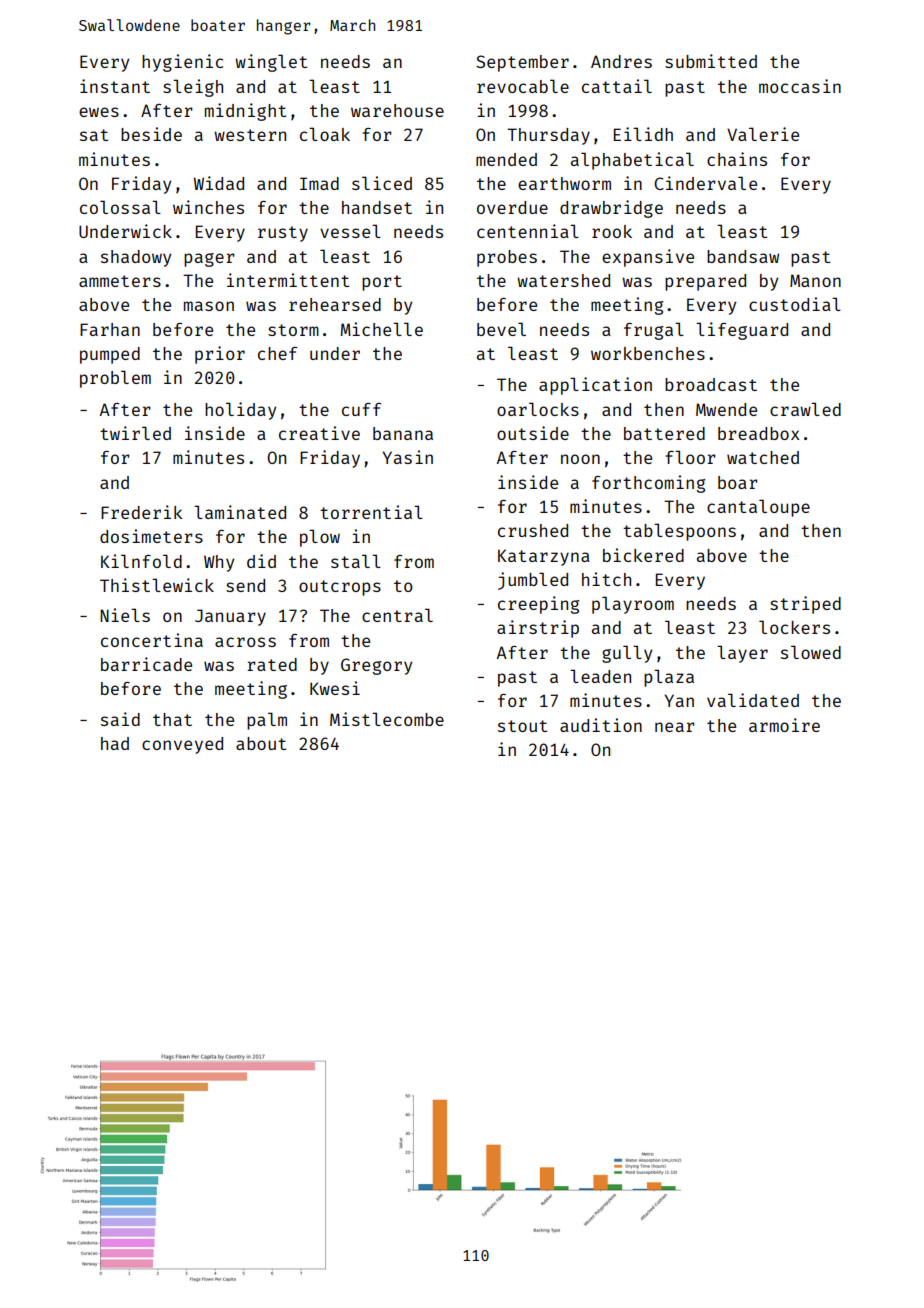 This screenshot has height=1308, width=924. What do you see at coordinates (135, 433) in the screenshot?
I see `twirled` at bounding box center [135, 433].
